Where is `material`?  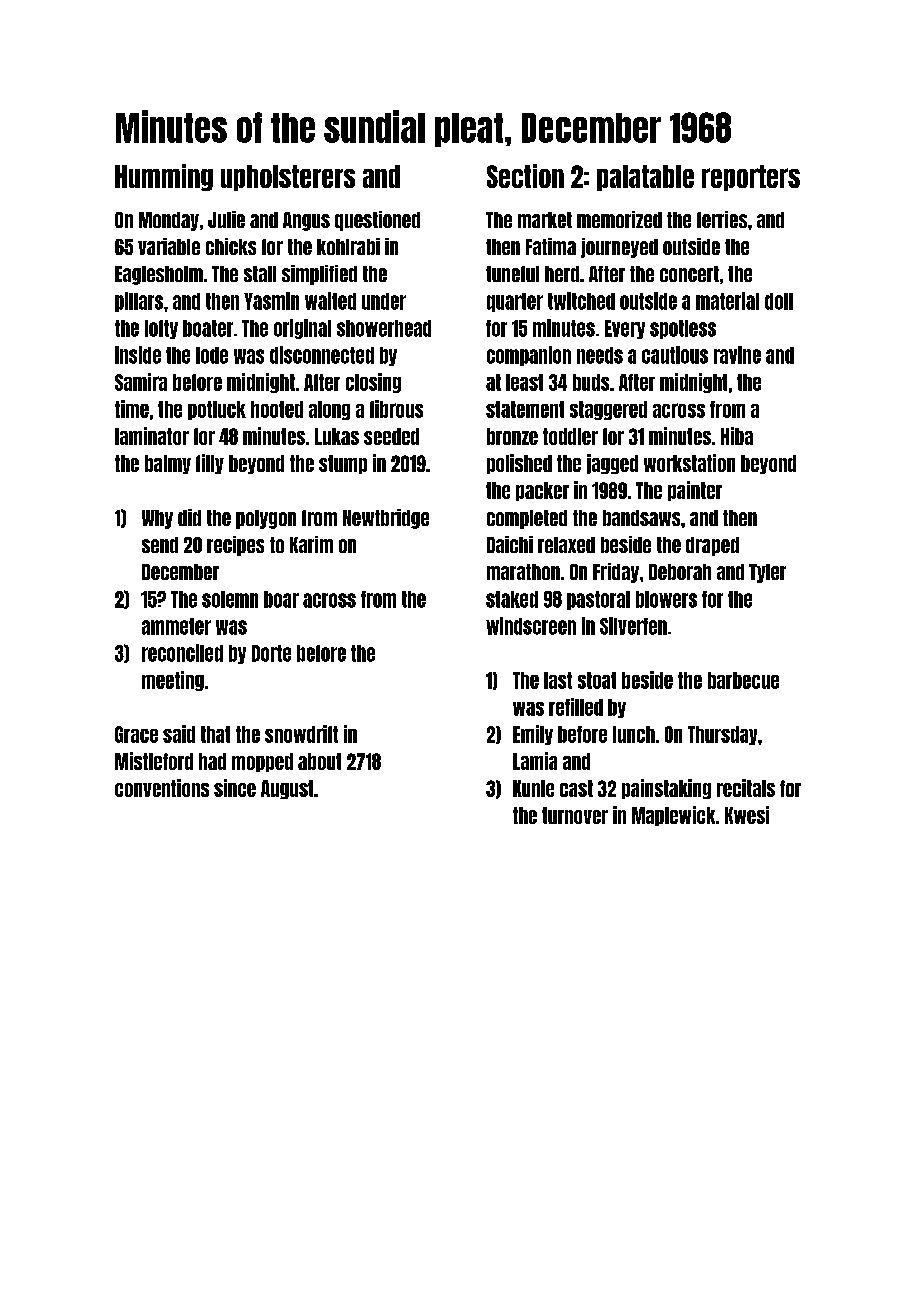
material is located at coordinates (727, 301).
